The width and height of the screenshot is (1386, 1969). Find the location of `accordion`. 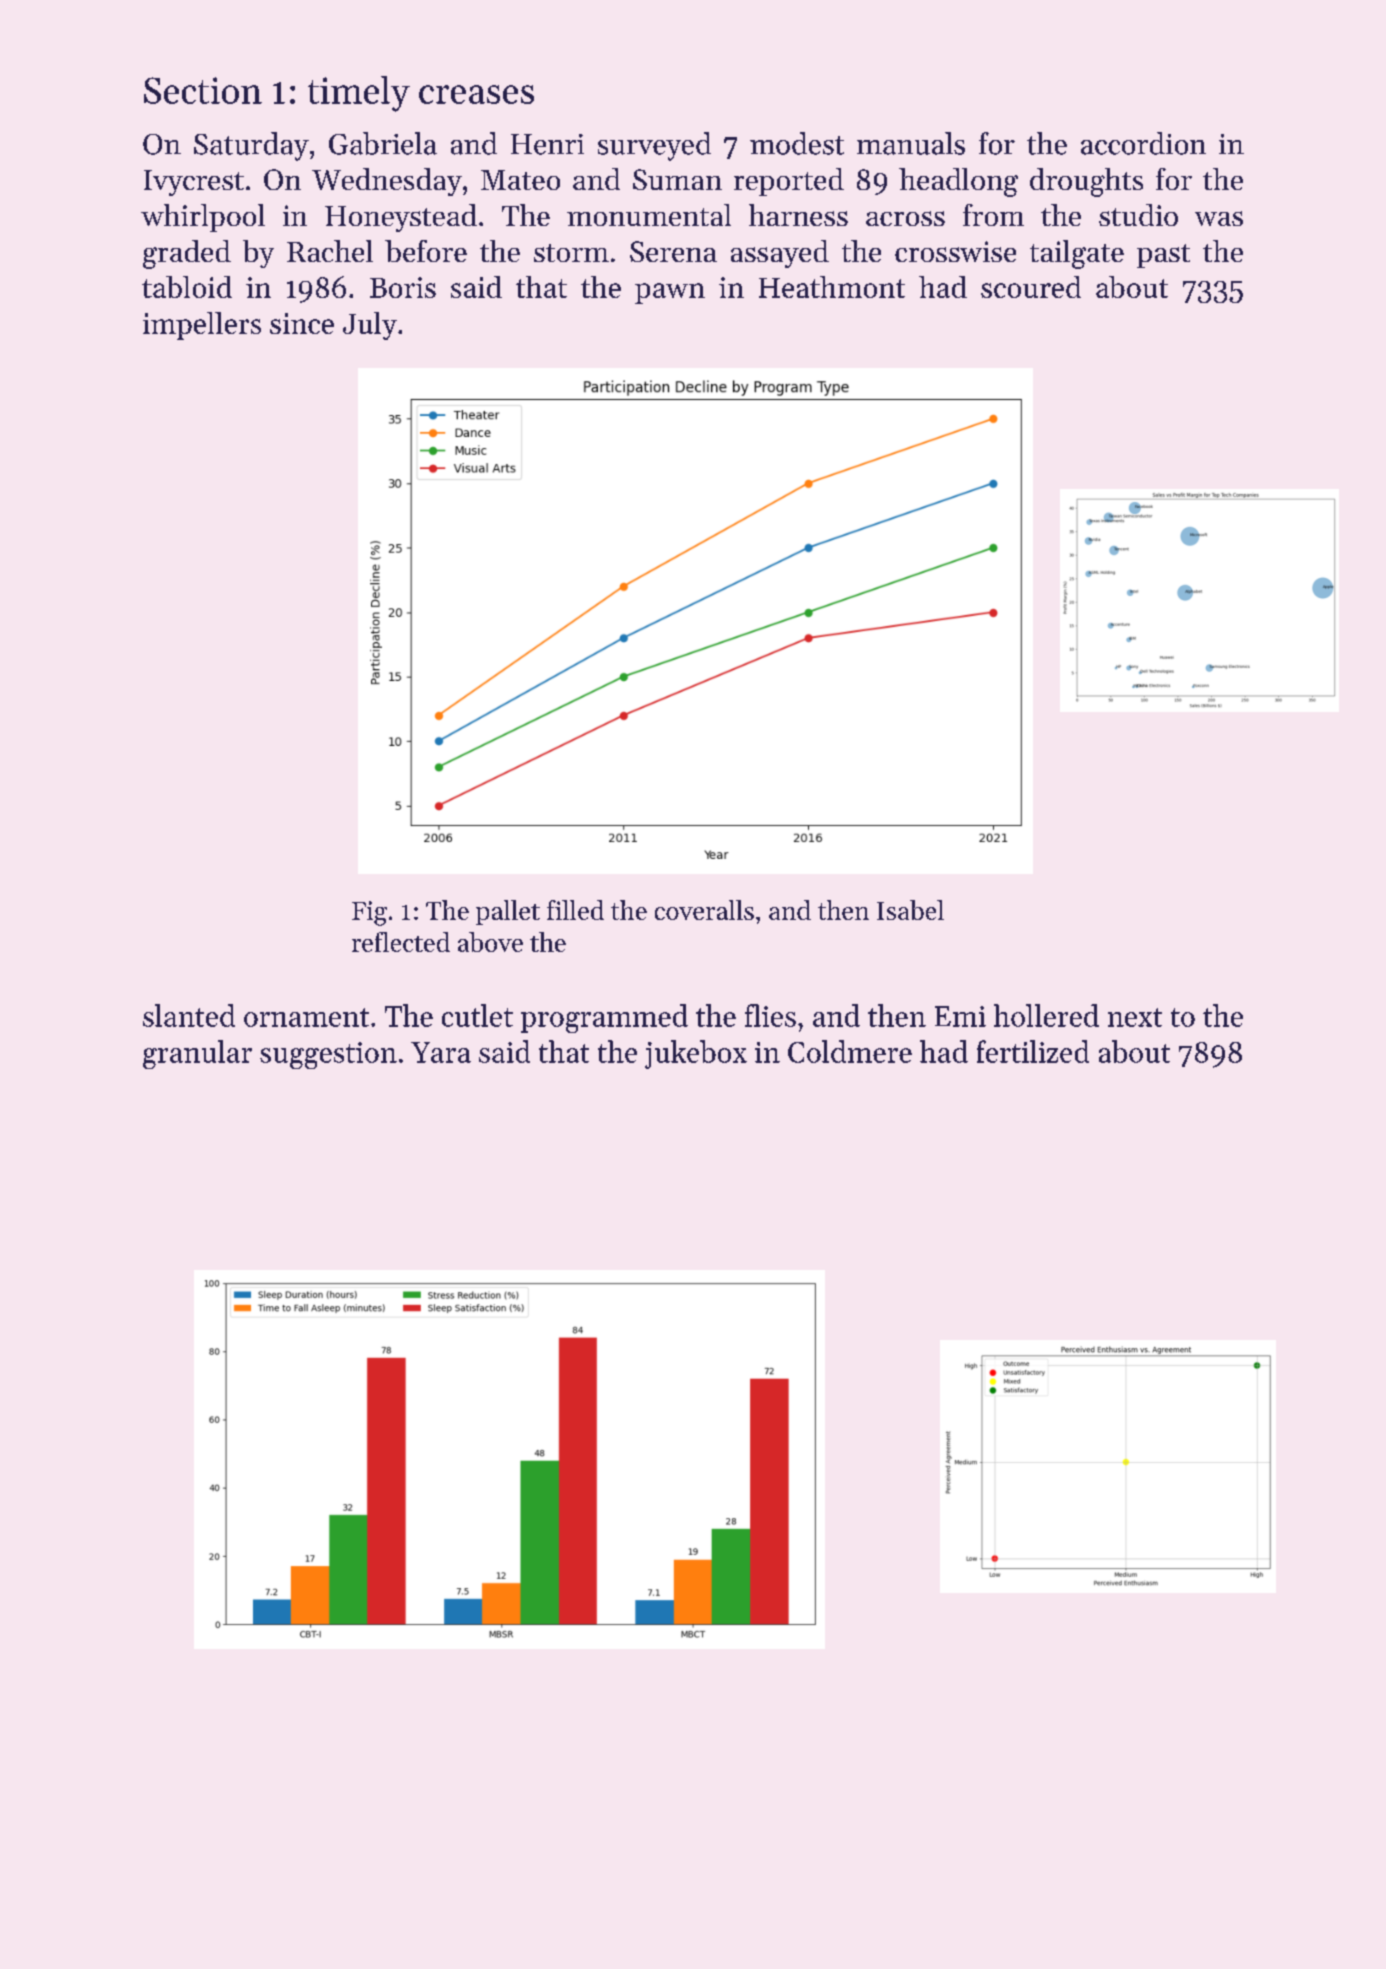

accordion is located at coordinates (1143, 143).
